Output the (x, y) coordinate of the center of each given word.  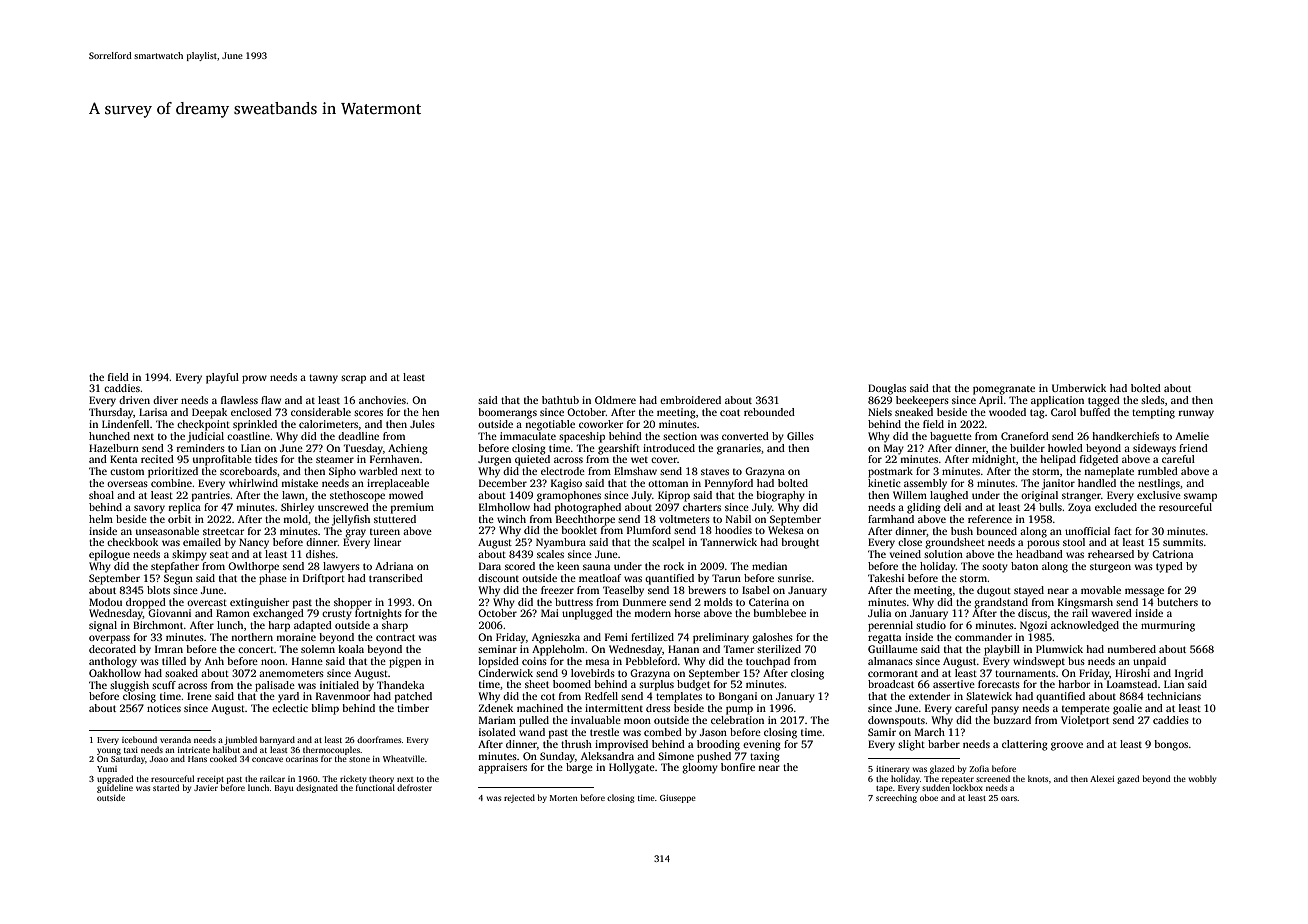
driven (134, 400)
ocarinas (302, 759)
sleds (1153, 400)
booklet (579, 530)
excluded (1116, 507)
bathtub (560, 400)
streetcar (223, 531)
